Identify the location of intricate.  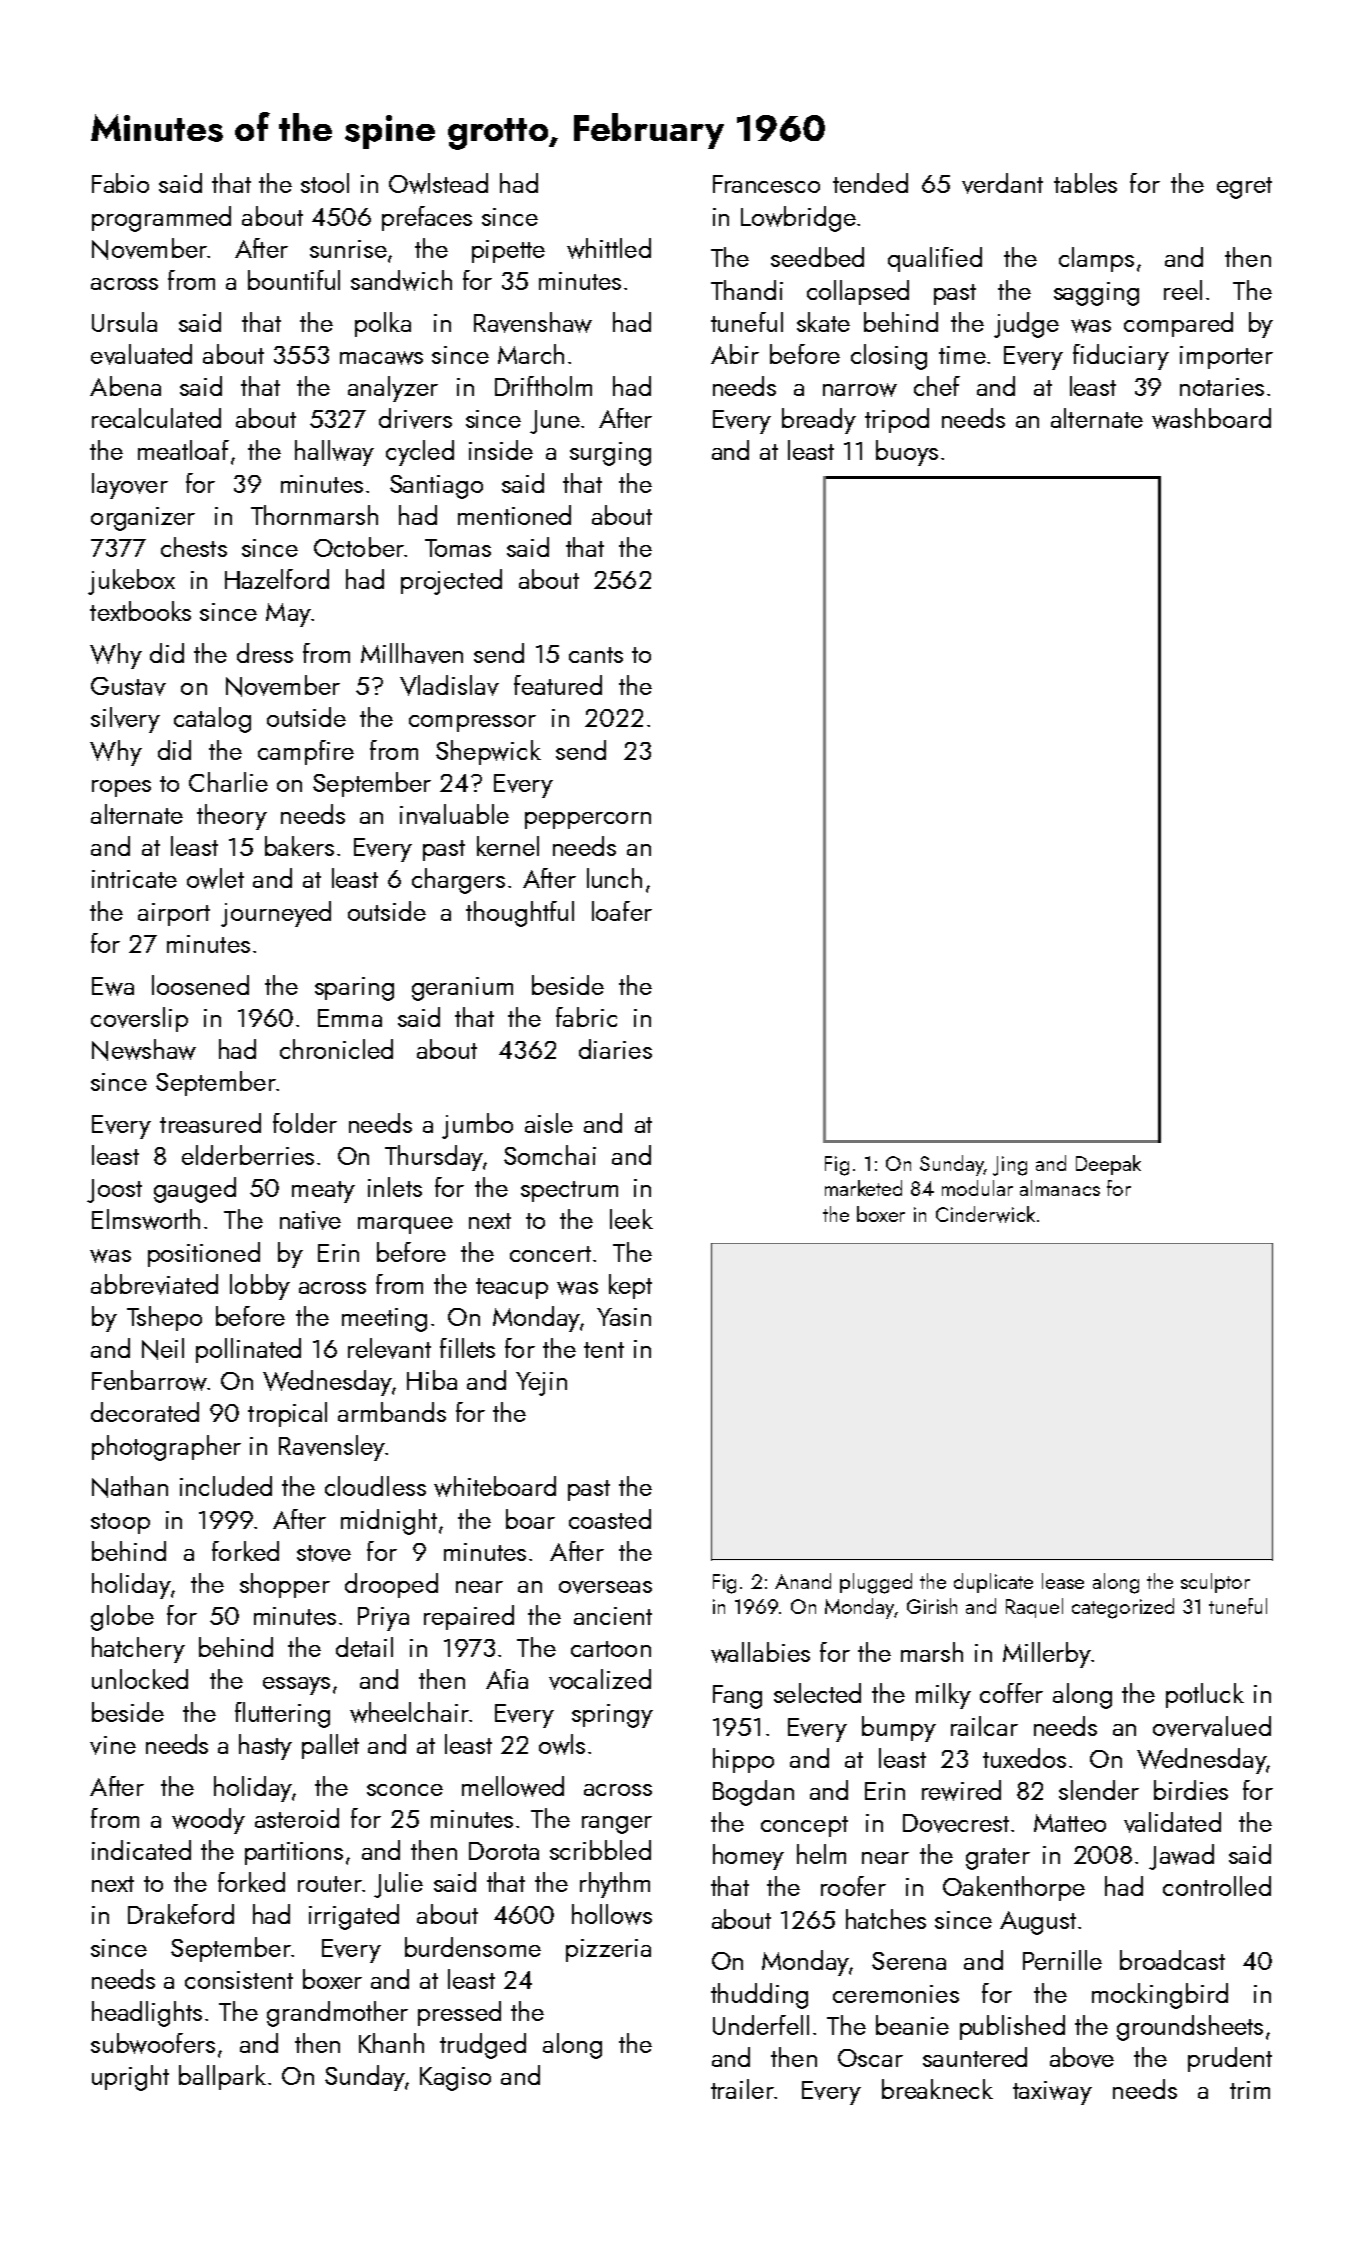
(134, 879).
